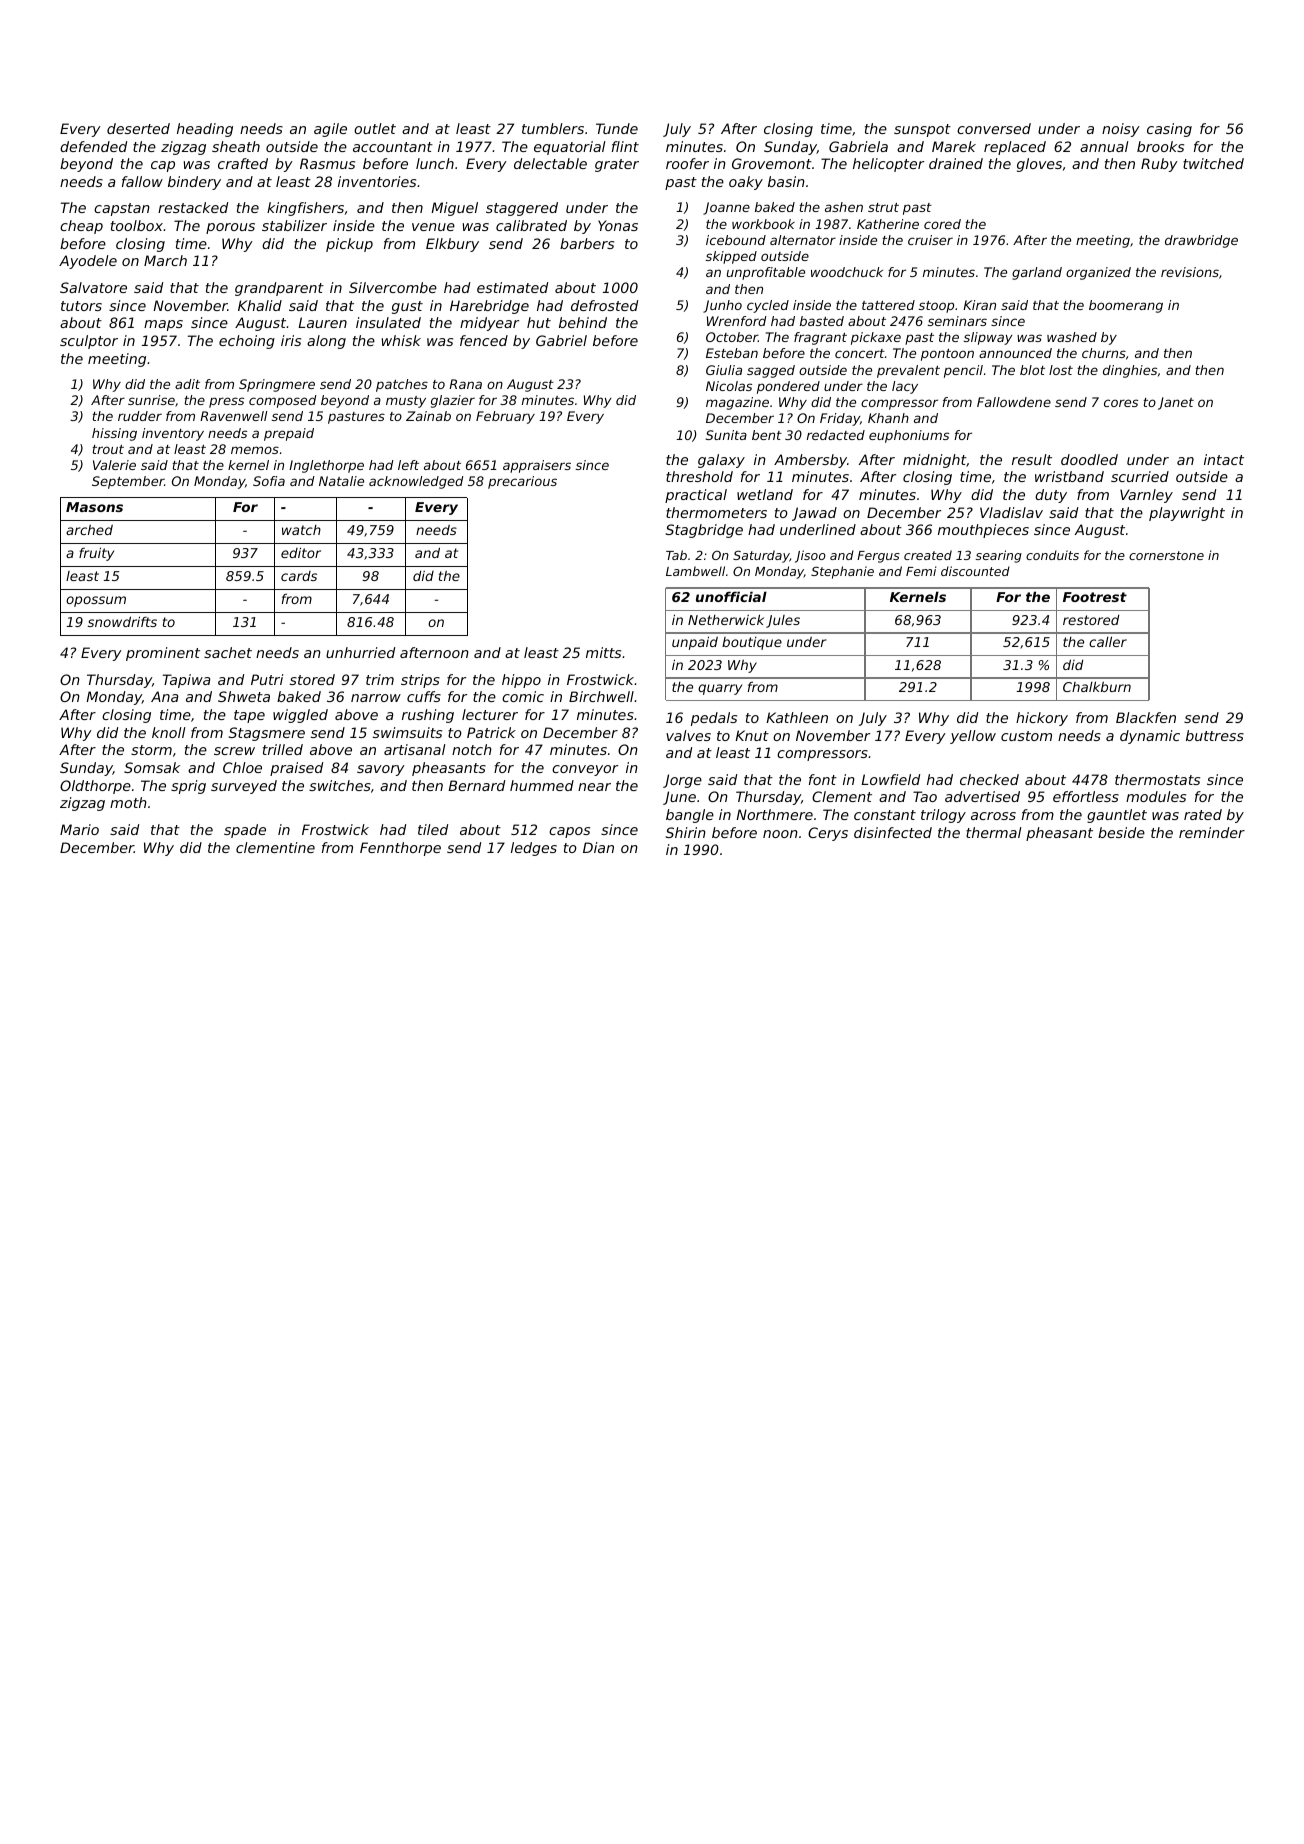 The width and height of the screenshot is (1304, 1844). I want to click on beside, so click(1121, 832).
